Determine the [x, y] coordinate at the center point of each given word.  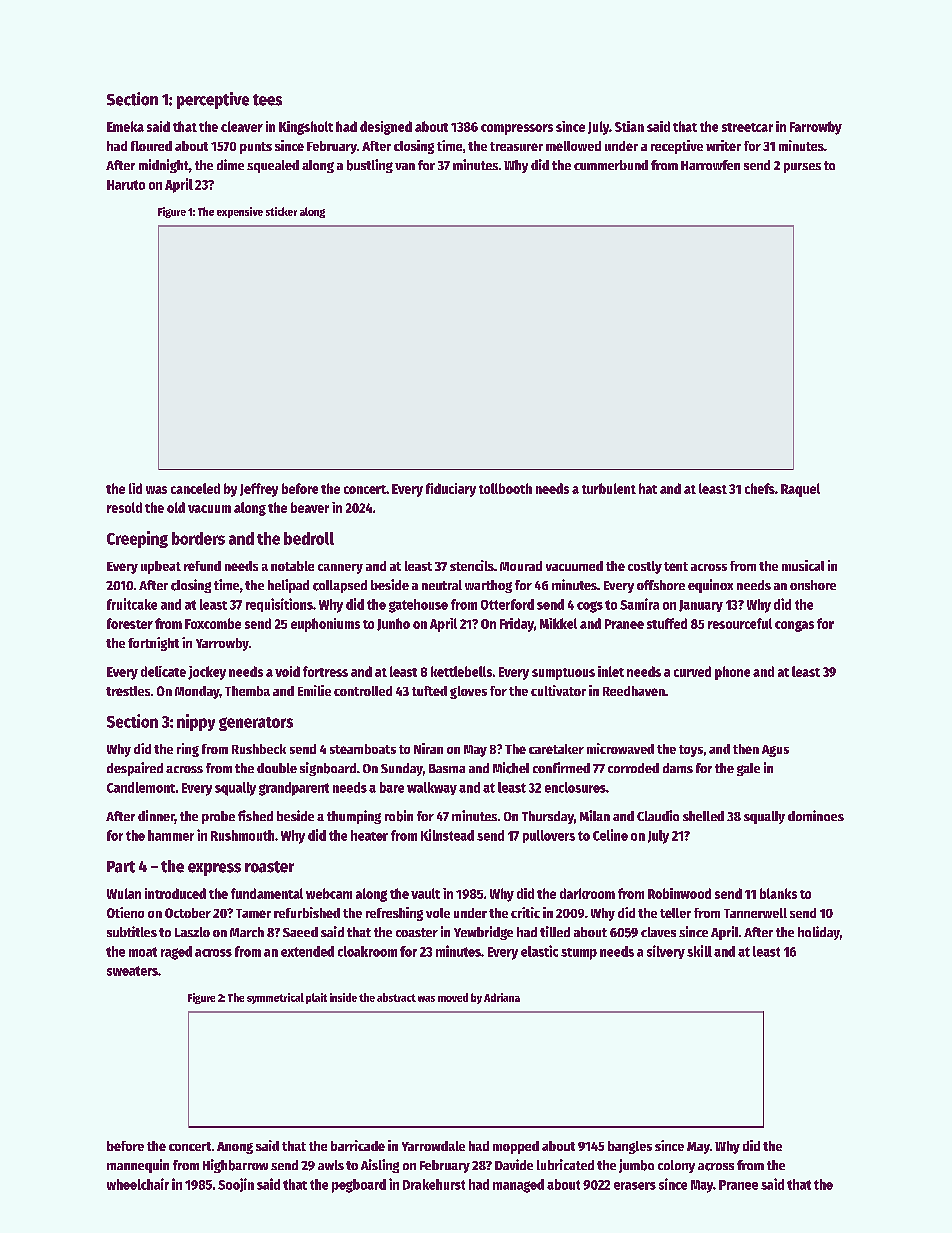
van [405, 166]
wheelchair [138, 1184]
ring [188, 750]
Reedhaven [634, 691]
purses [802, 168]
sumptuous [563, 674]
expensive [240, 212]
